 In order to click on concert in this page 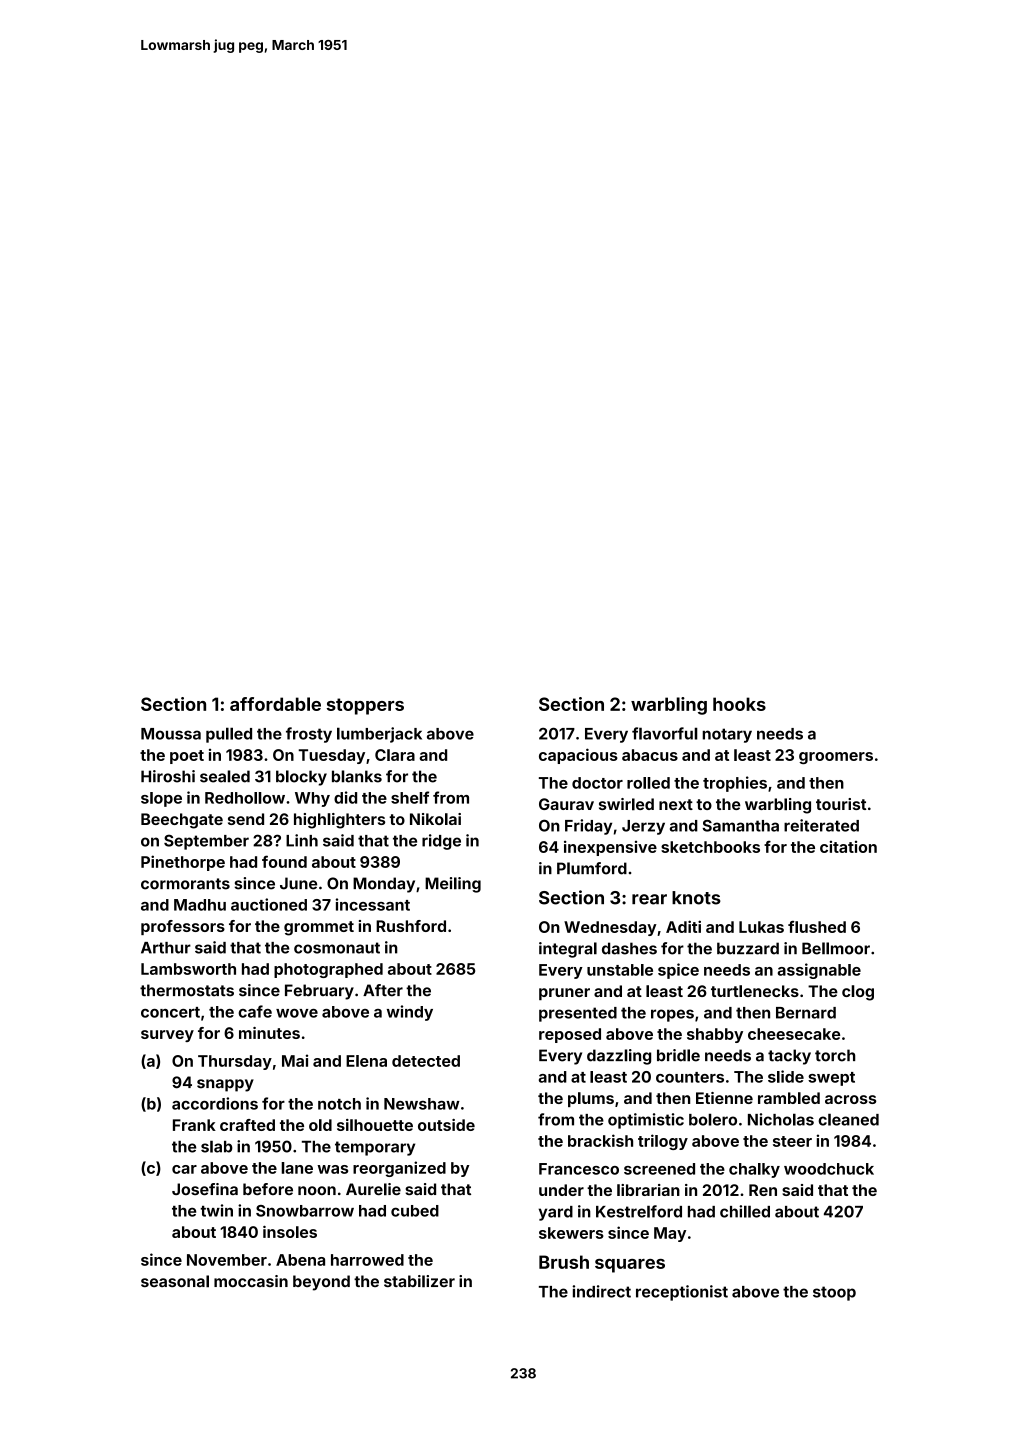, I will do `click(170, 1012)`.
